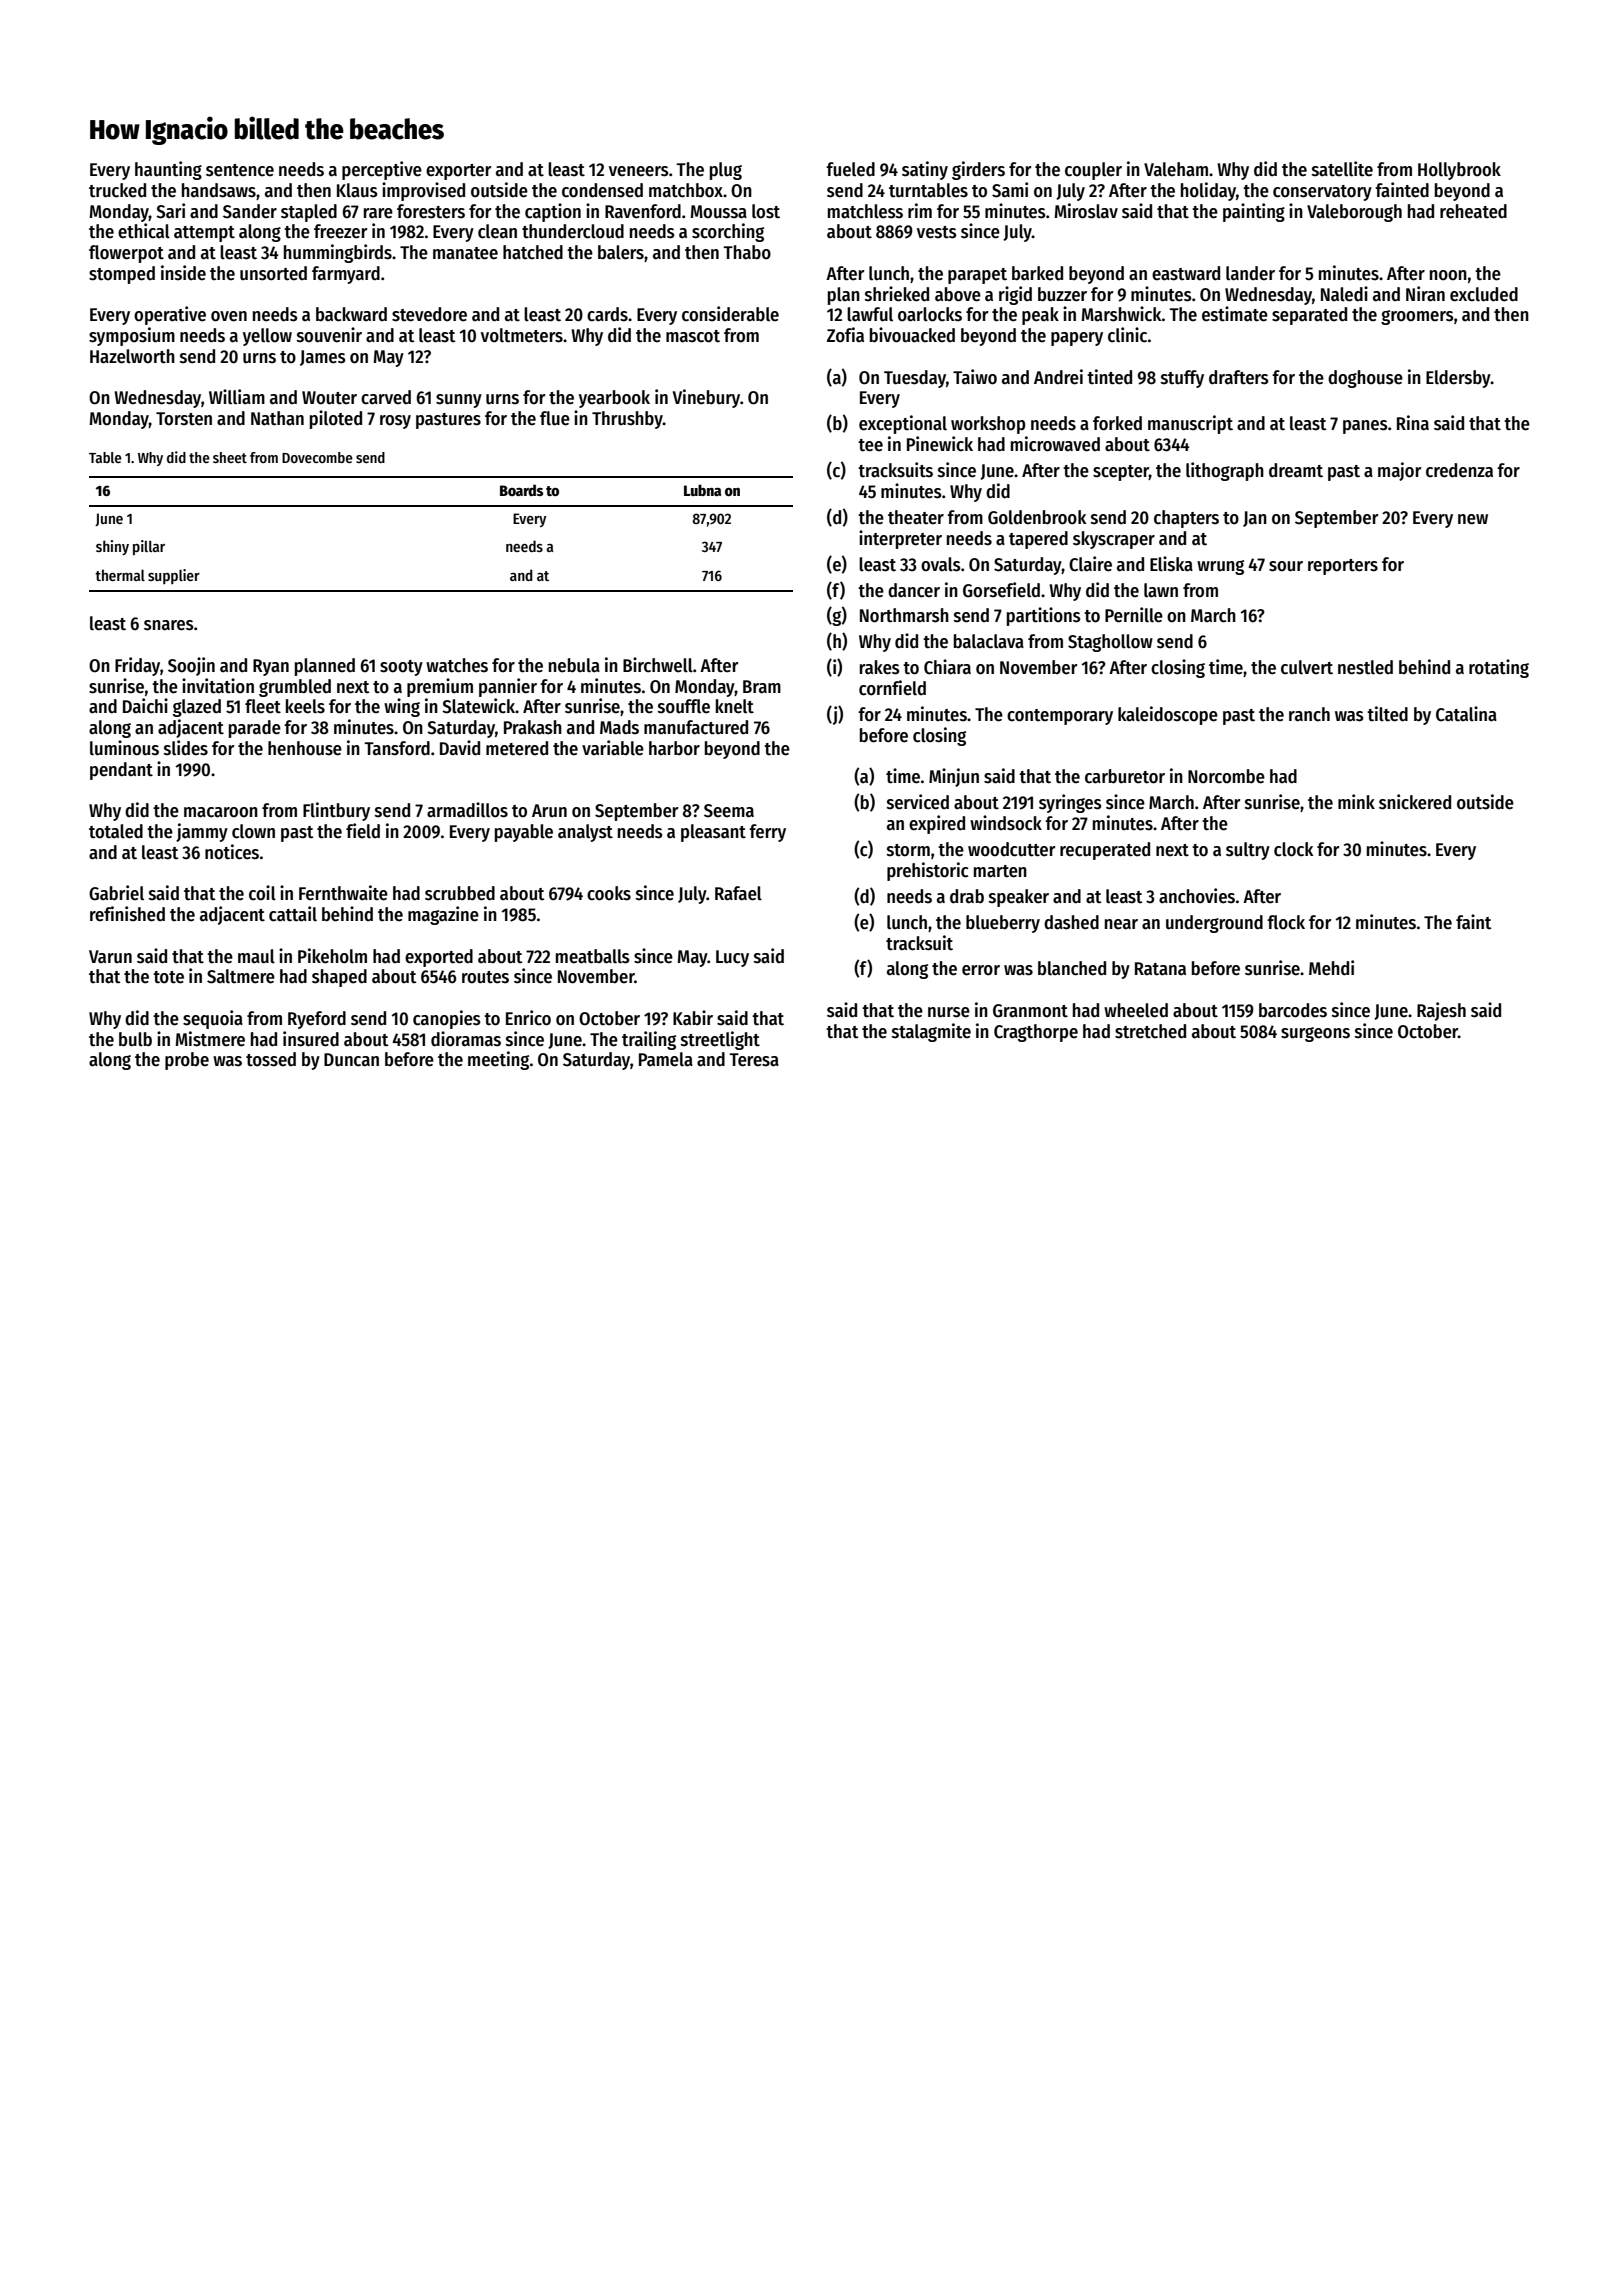 This image has width=1620, height=2292. Describe the element at coordinates (897, 294) in the image. I see `shrieked` at that location.
